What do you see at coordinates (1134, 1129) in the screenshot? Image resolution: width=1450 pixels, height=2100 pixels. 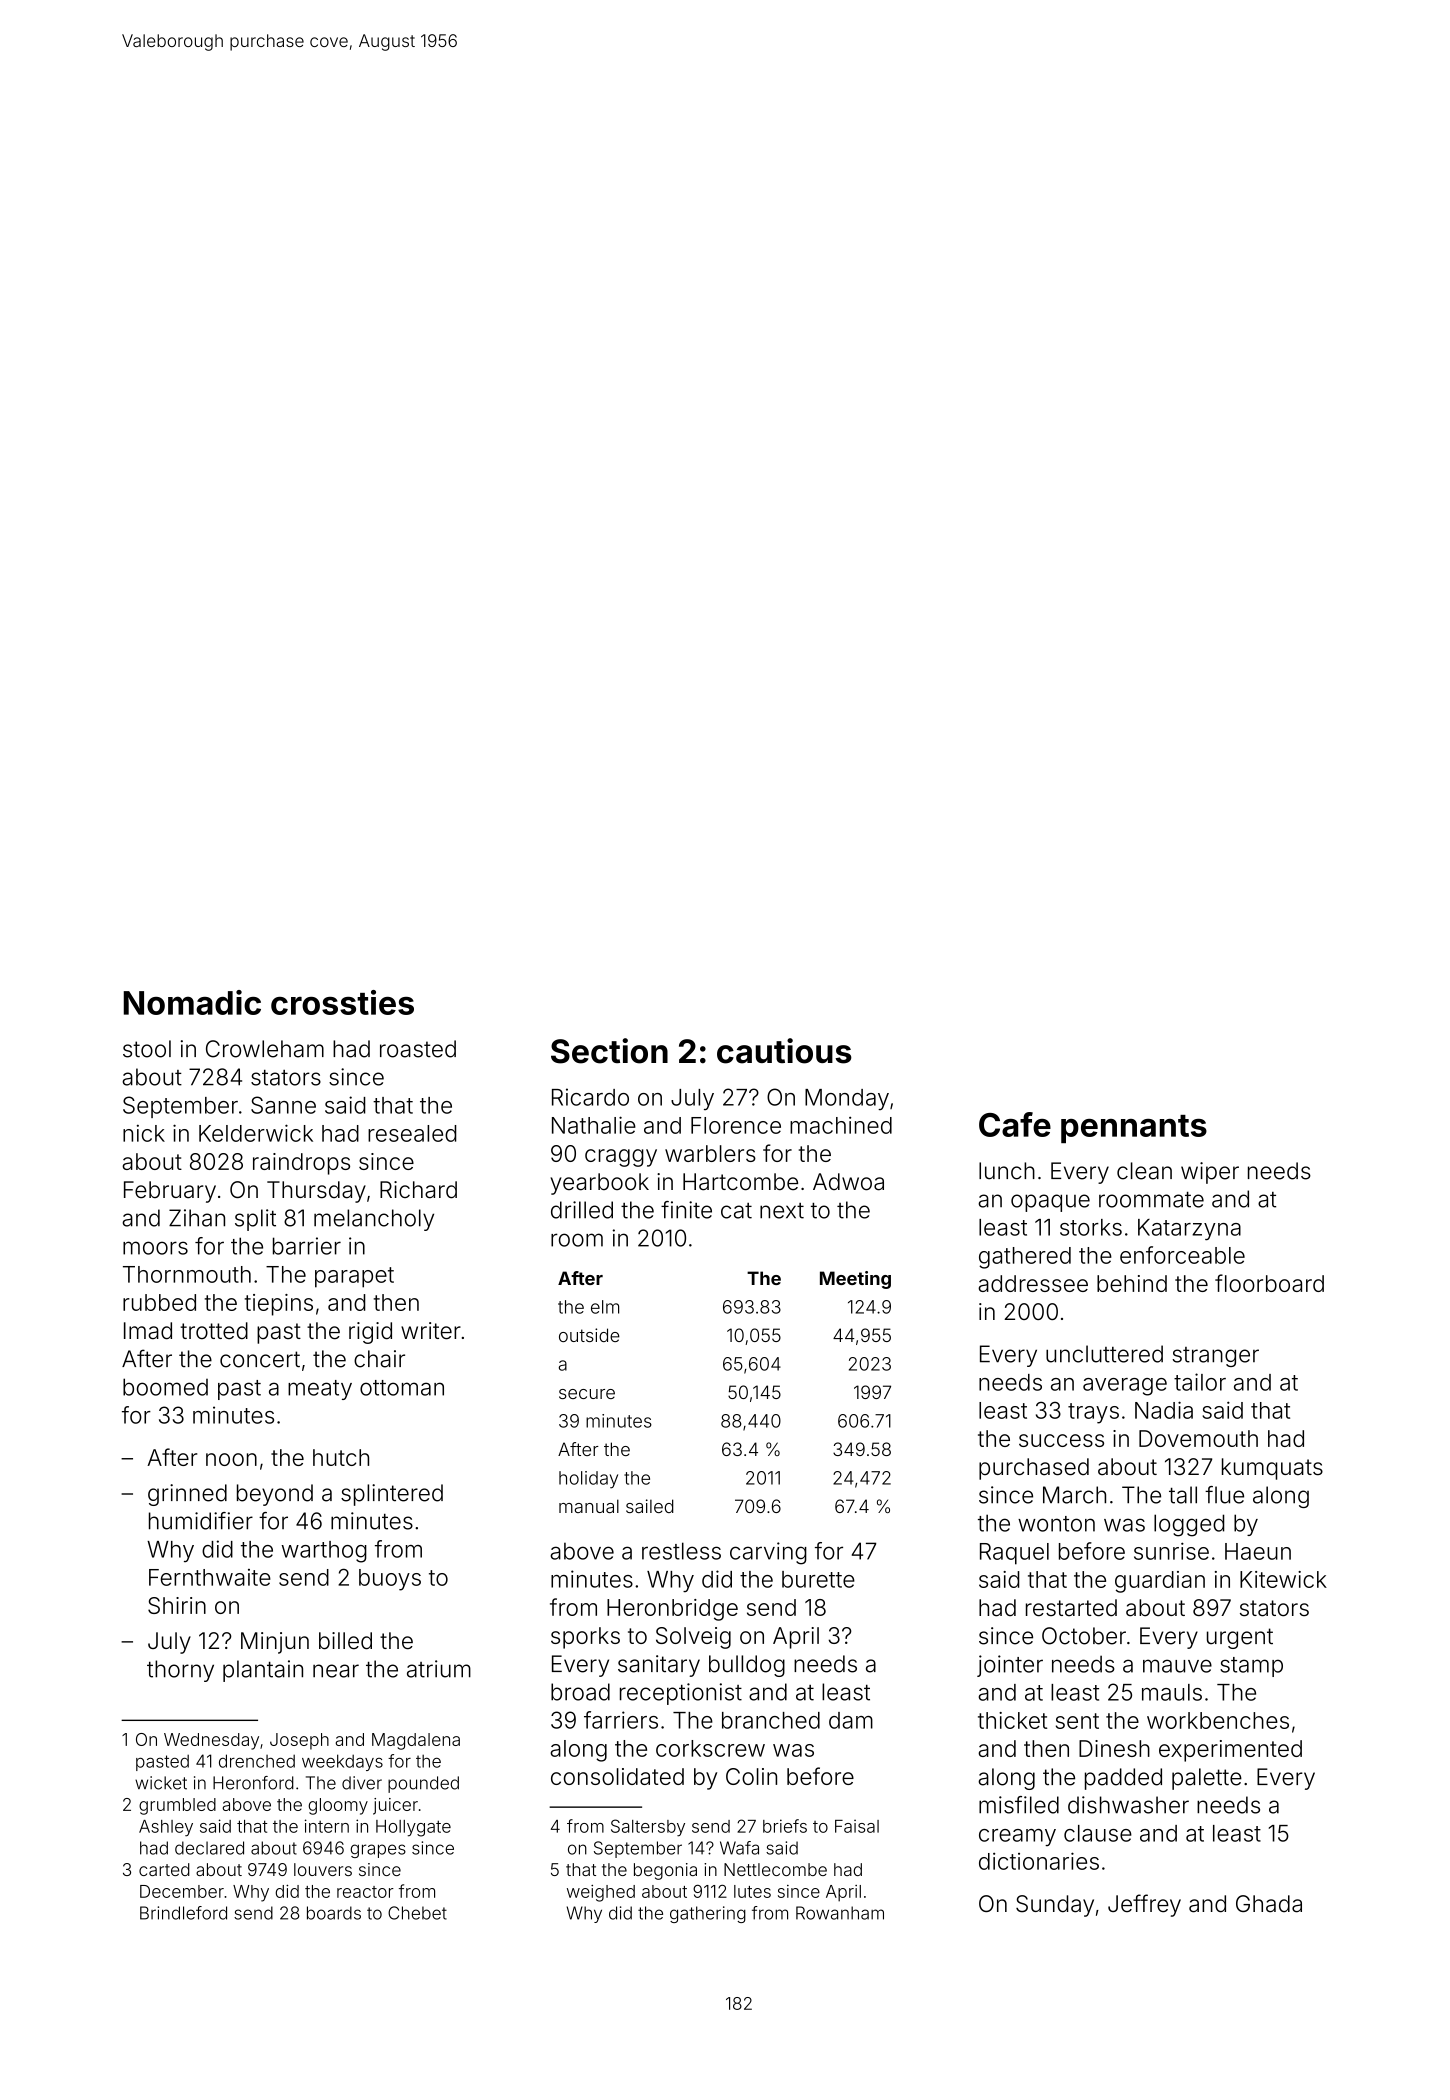 I see `pennants` at bounding box center [1134, 1129].
